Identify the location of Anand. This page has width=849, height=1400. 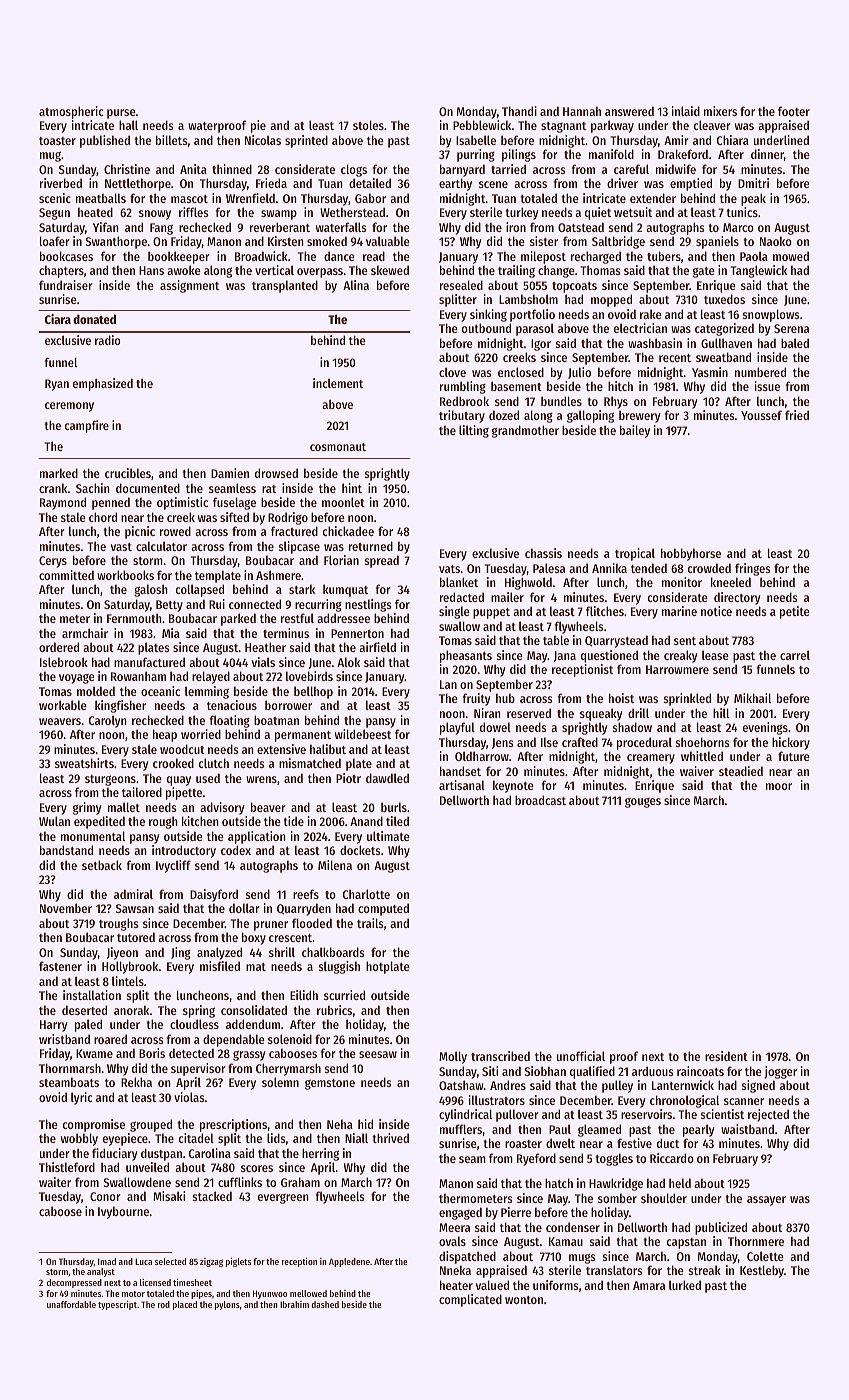
(366, 821).
